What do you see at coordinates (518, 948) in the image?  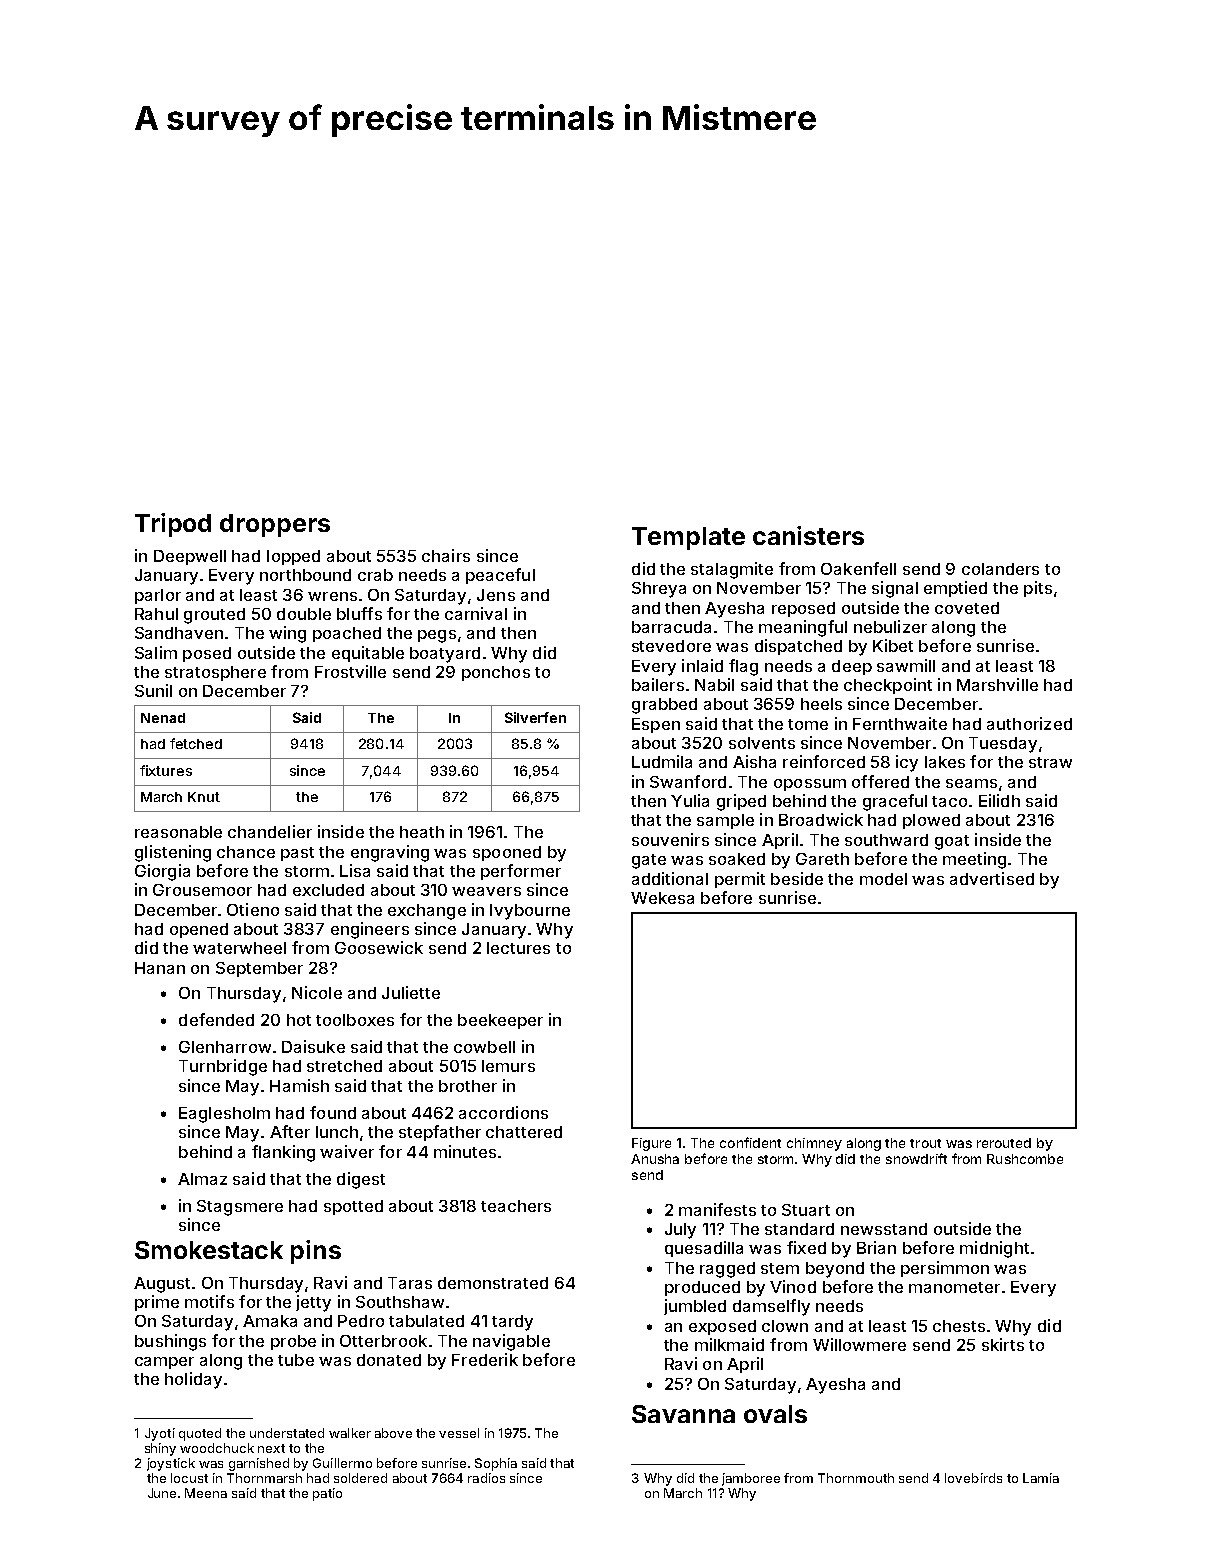 I see `lectures` at bounding box center [518, 948].
